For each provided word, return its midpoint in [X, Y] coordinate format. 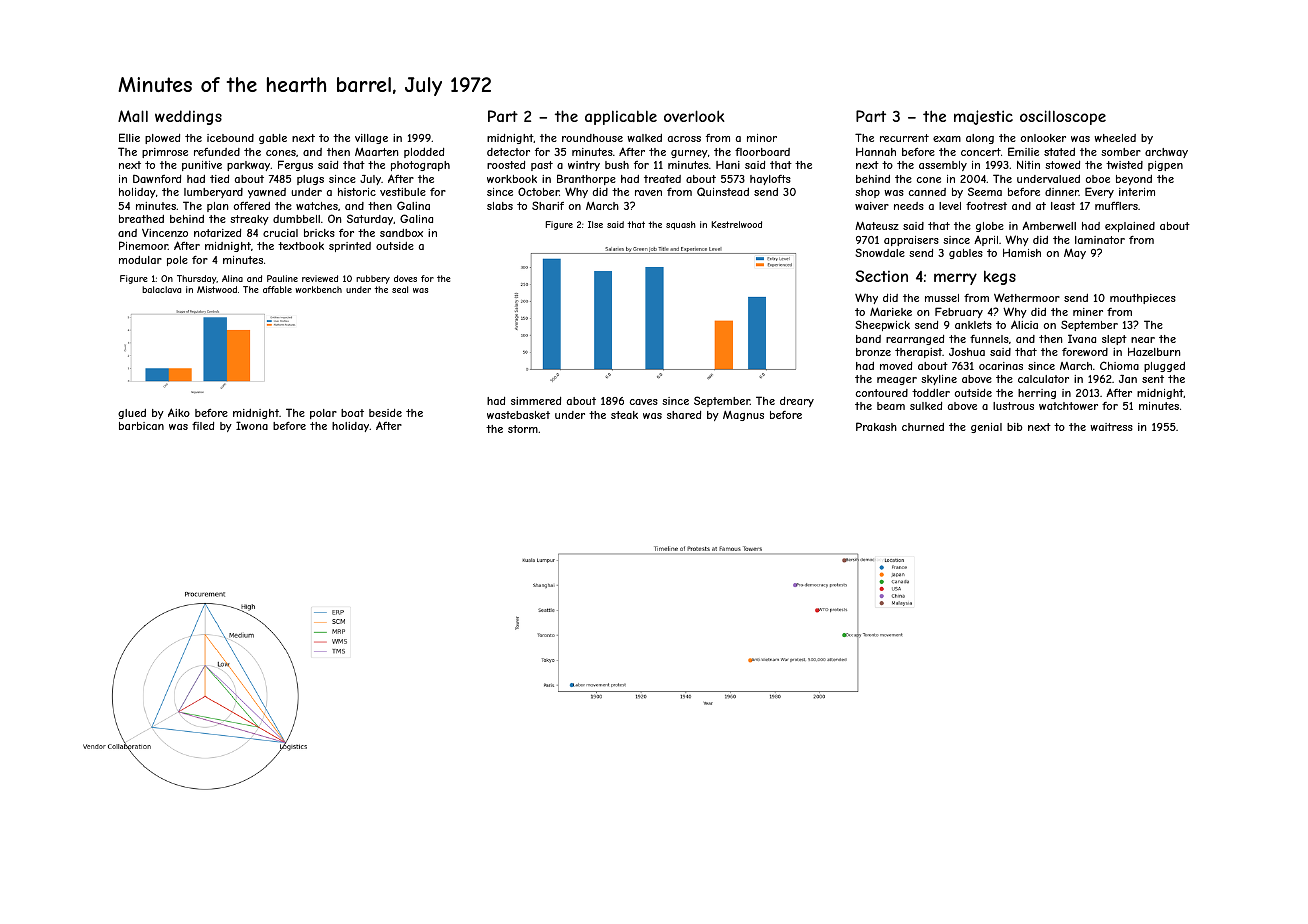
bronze [873, 352]
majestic [983, 117]
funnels [989, 339]
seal [400, 289]
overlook [694, 116]
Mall [133, 116]
